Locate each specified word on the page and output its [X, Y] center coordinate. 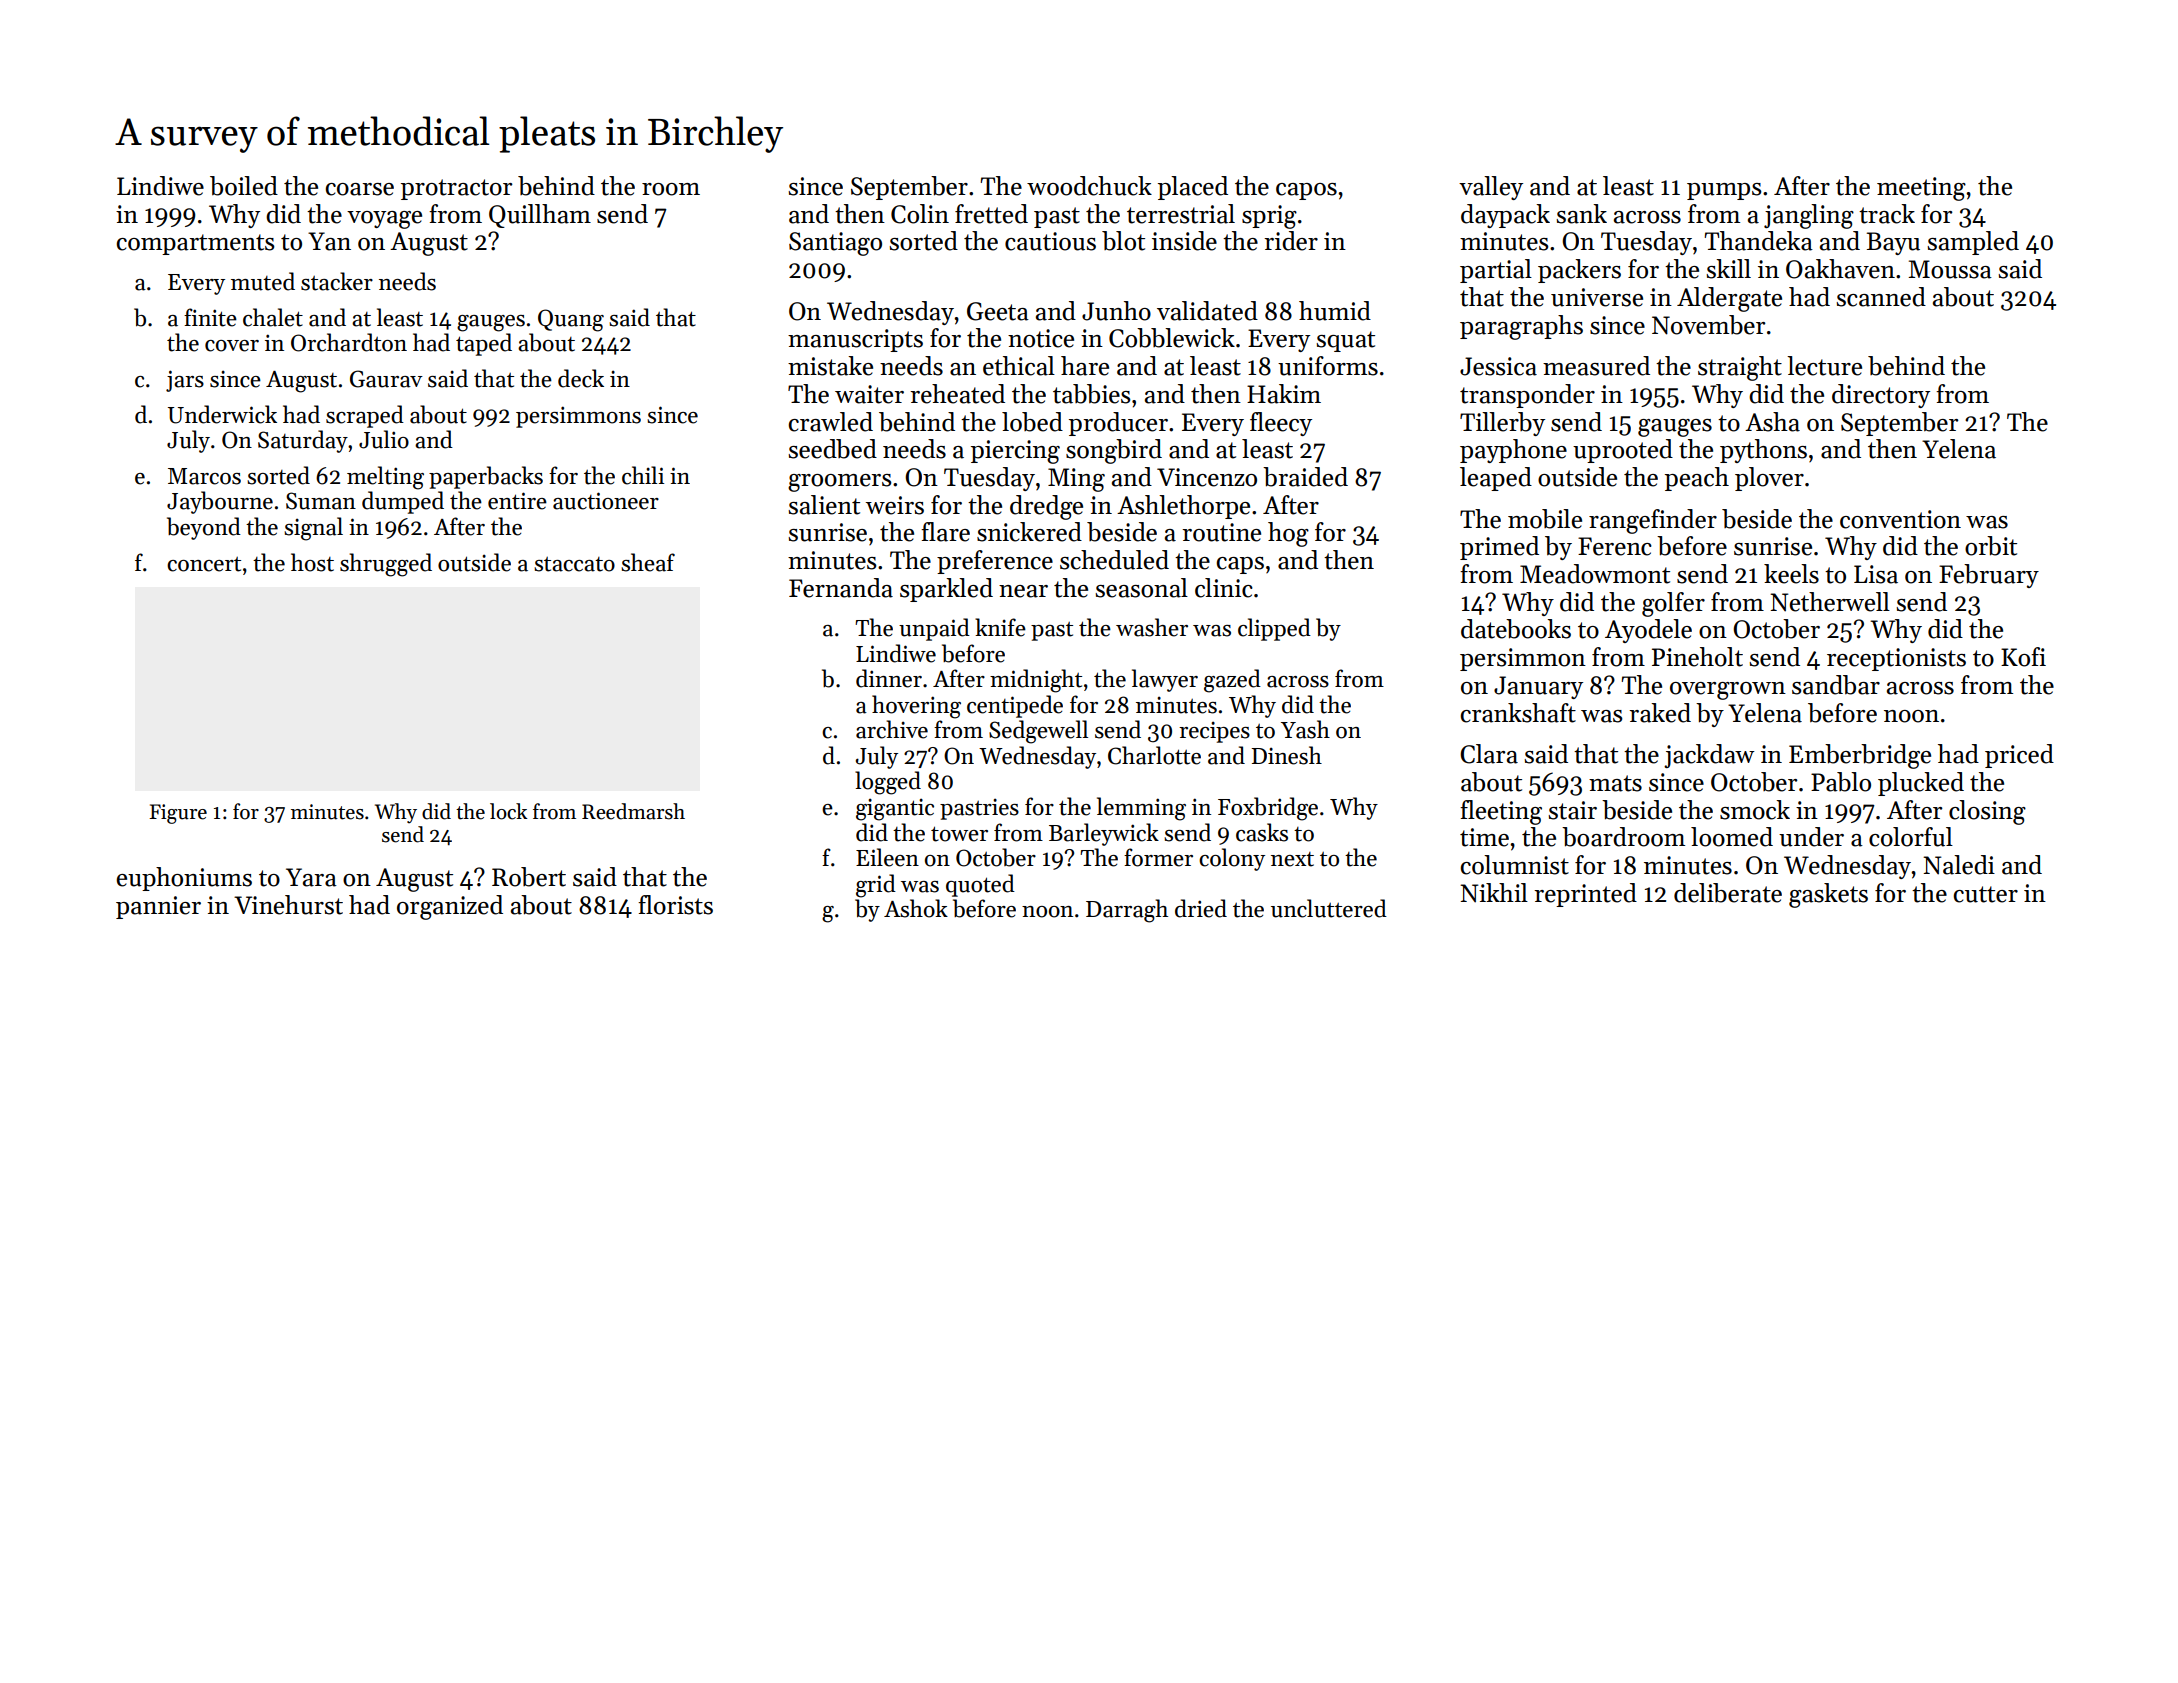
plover [1769, 479]
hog [1288, 534]
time [1484, 837]
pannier [158, 907]
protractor [456, 189]
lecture [1824, 366]
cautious [1050, 241]
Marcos [204, 476]
